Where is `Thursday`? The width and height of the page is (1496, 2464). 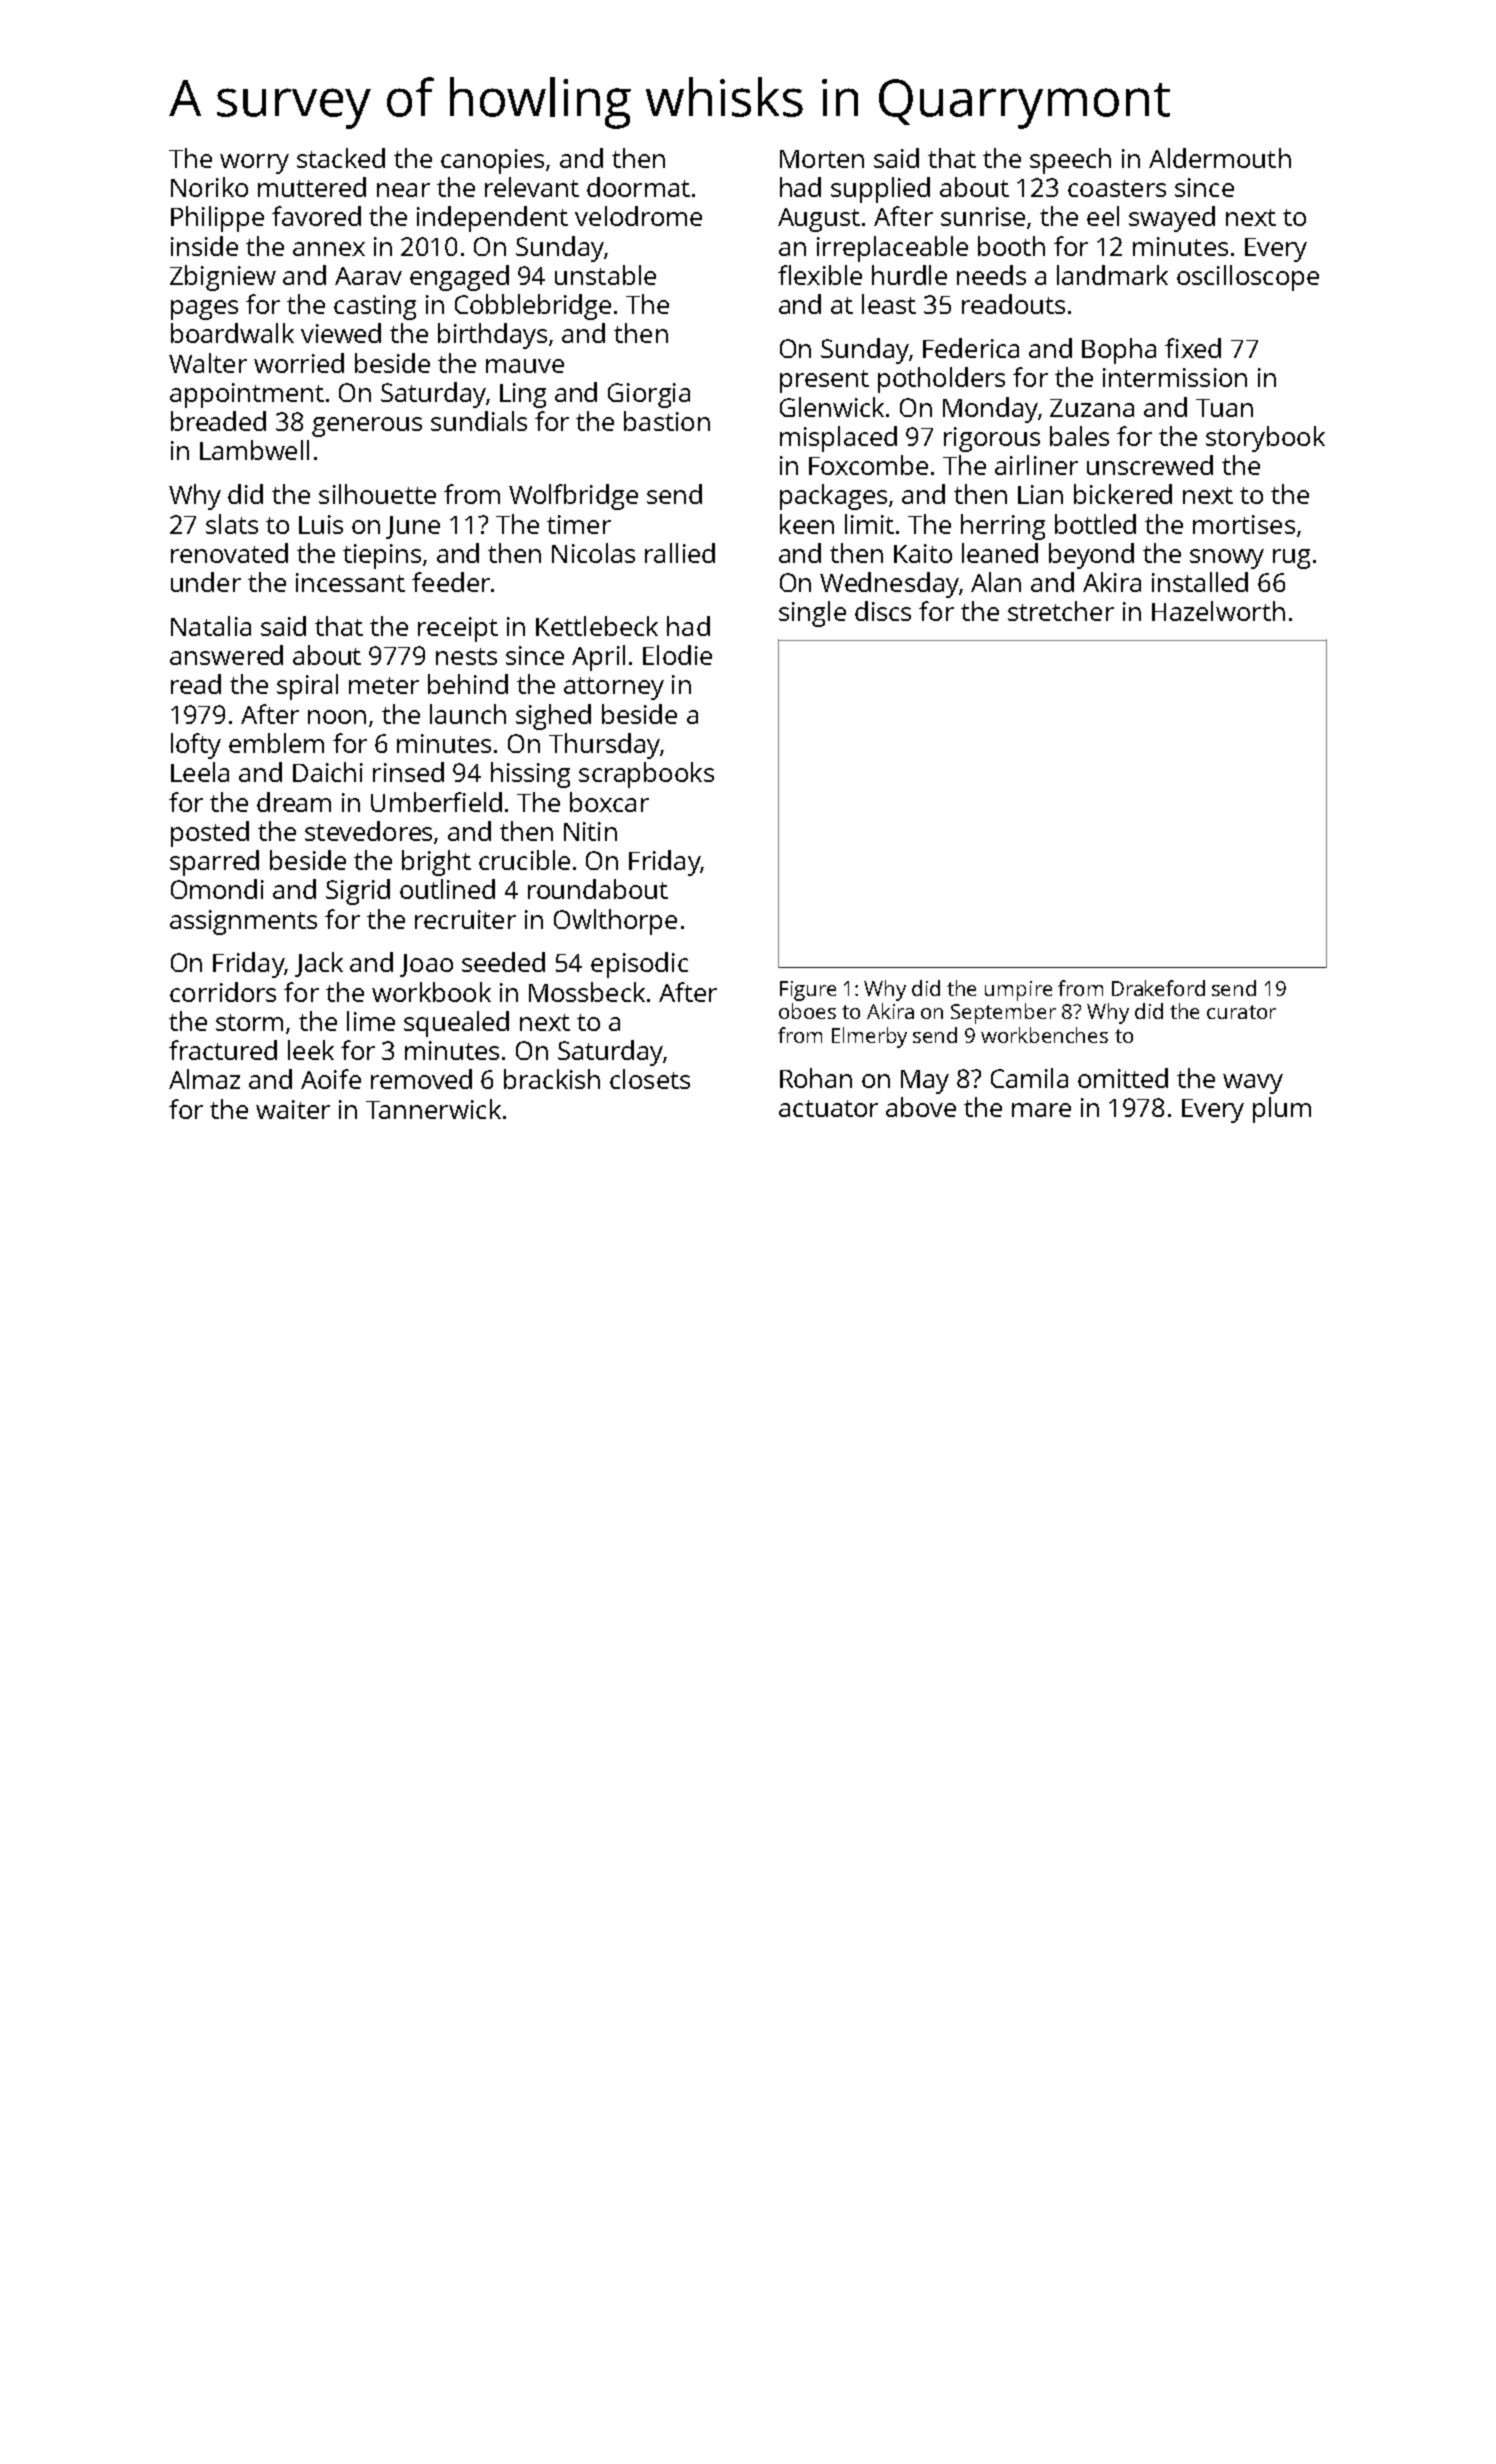
Thursday is located at coordinates (604, 746).
